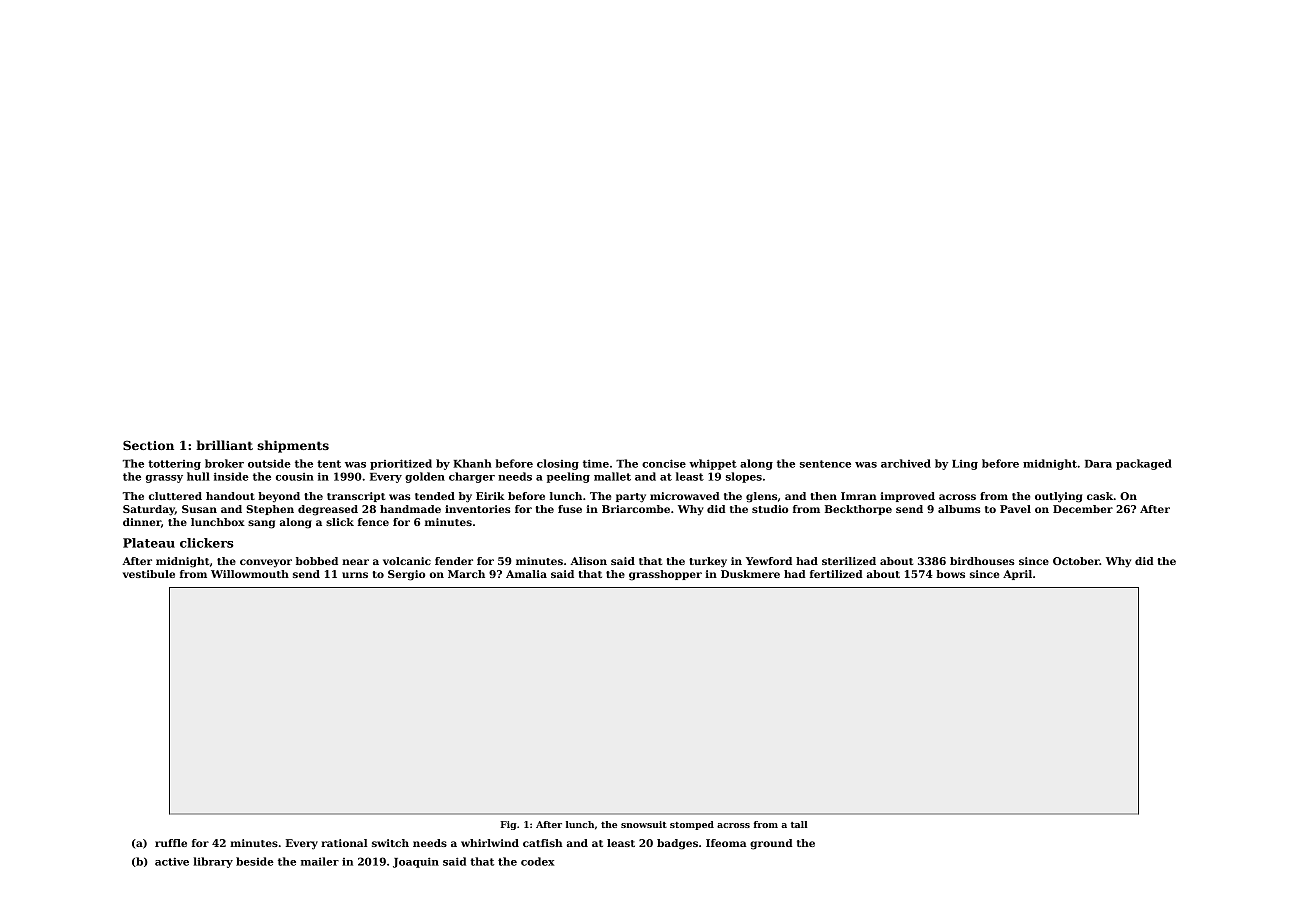 The image size is (1308, 924). Describe the element at coordinates (1017, 575) in the image. I see `April` at that location.
